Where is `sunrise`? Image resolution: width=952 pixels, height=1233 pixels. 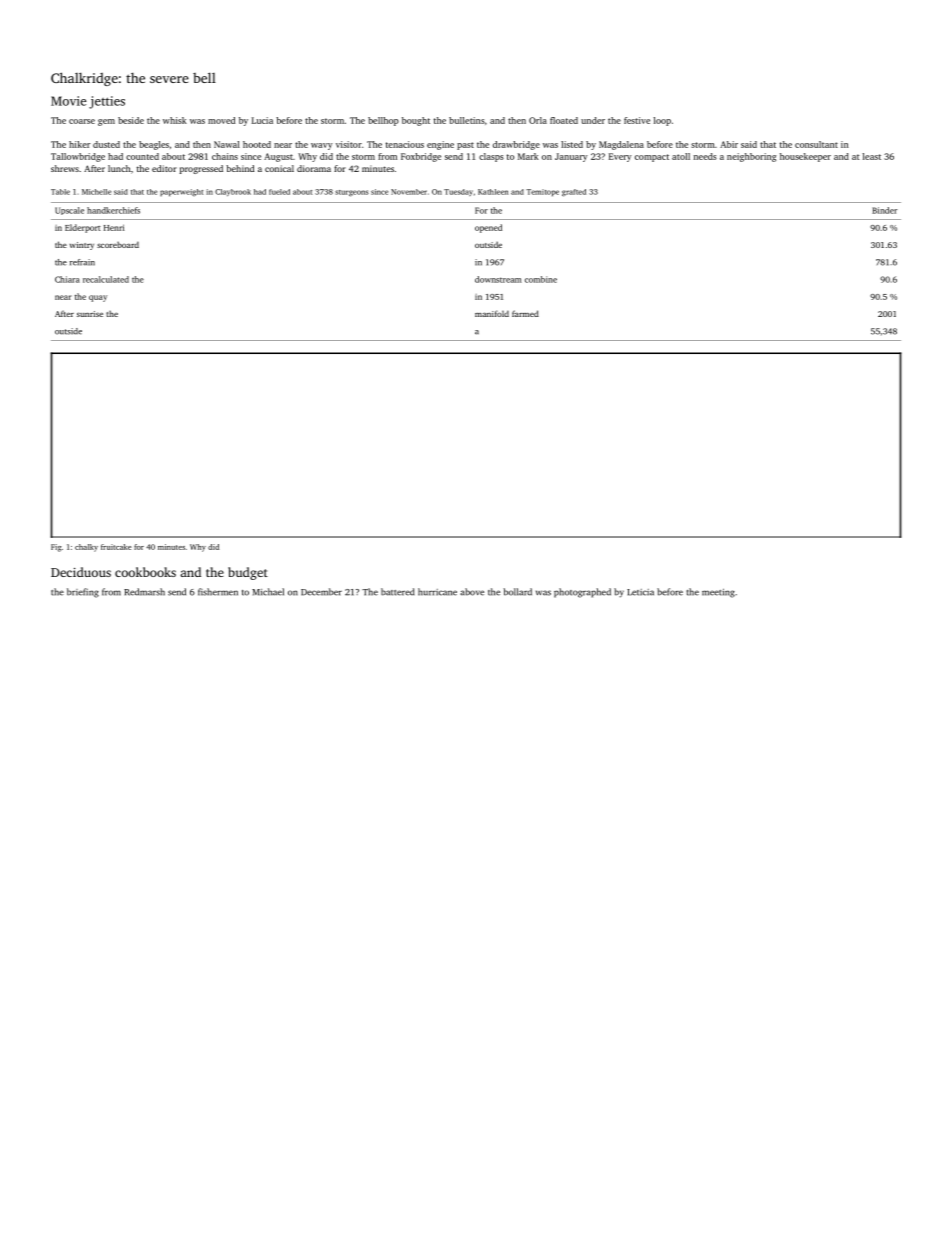
sunrise is located at coordinates (90, 314).
